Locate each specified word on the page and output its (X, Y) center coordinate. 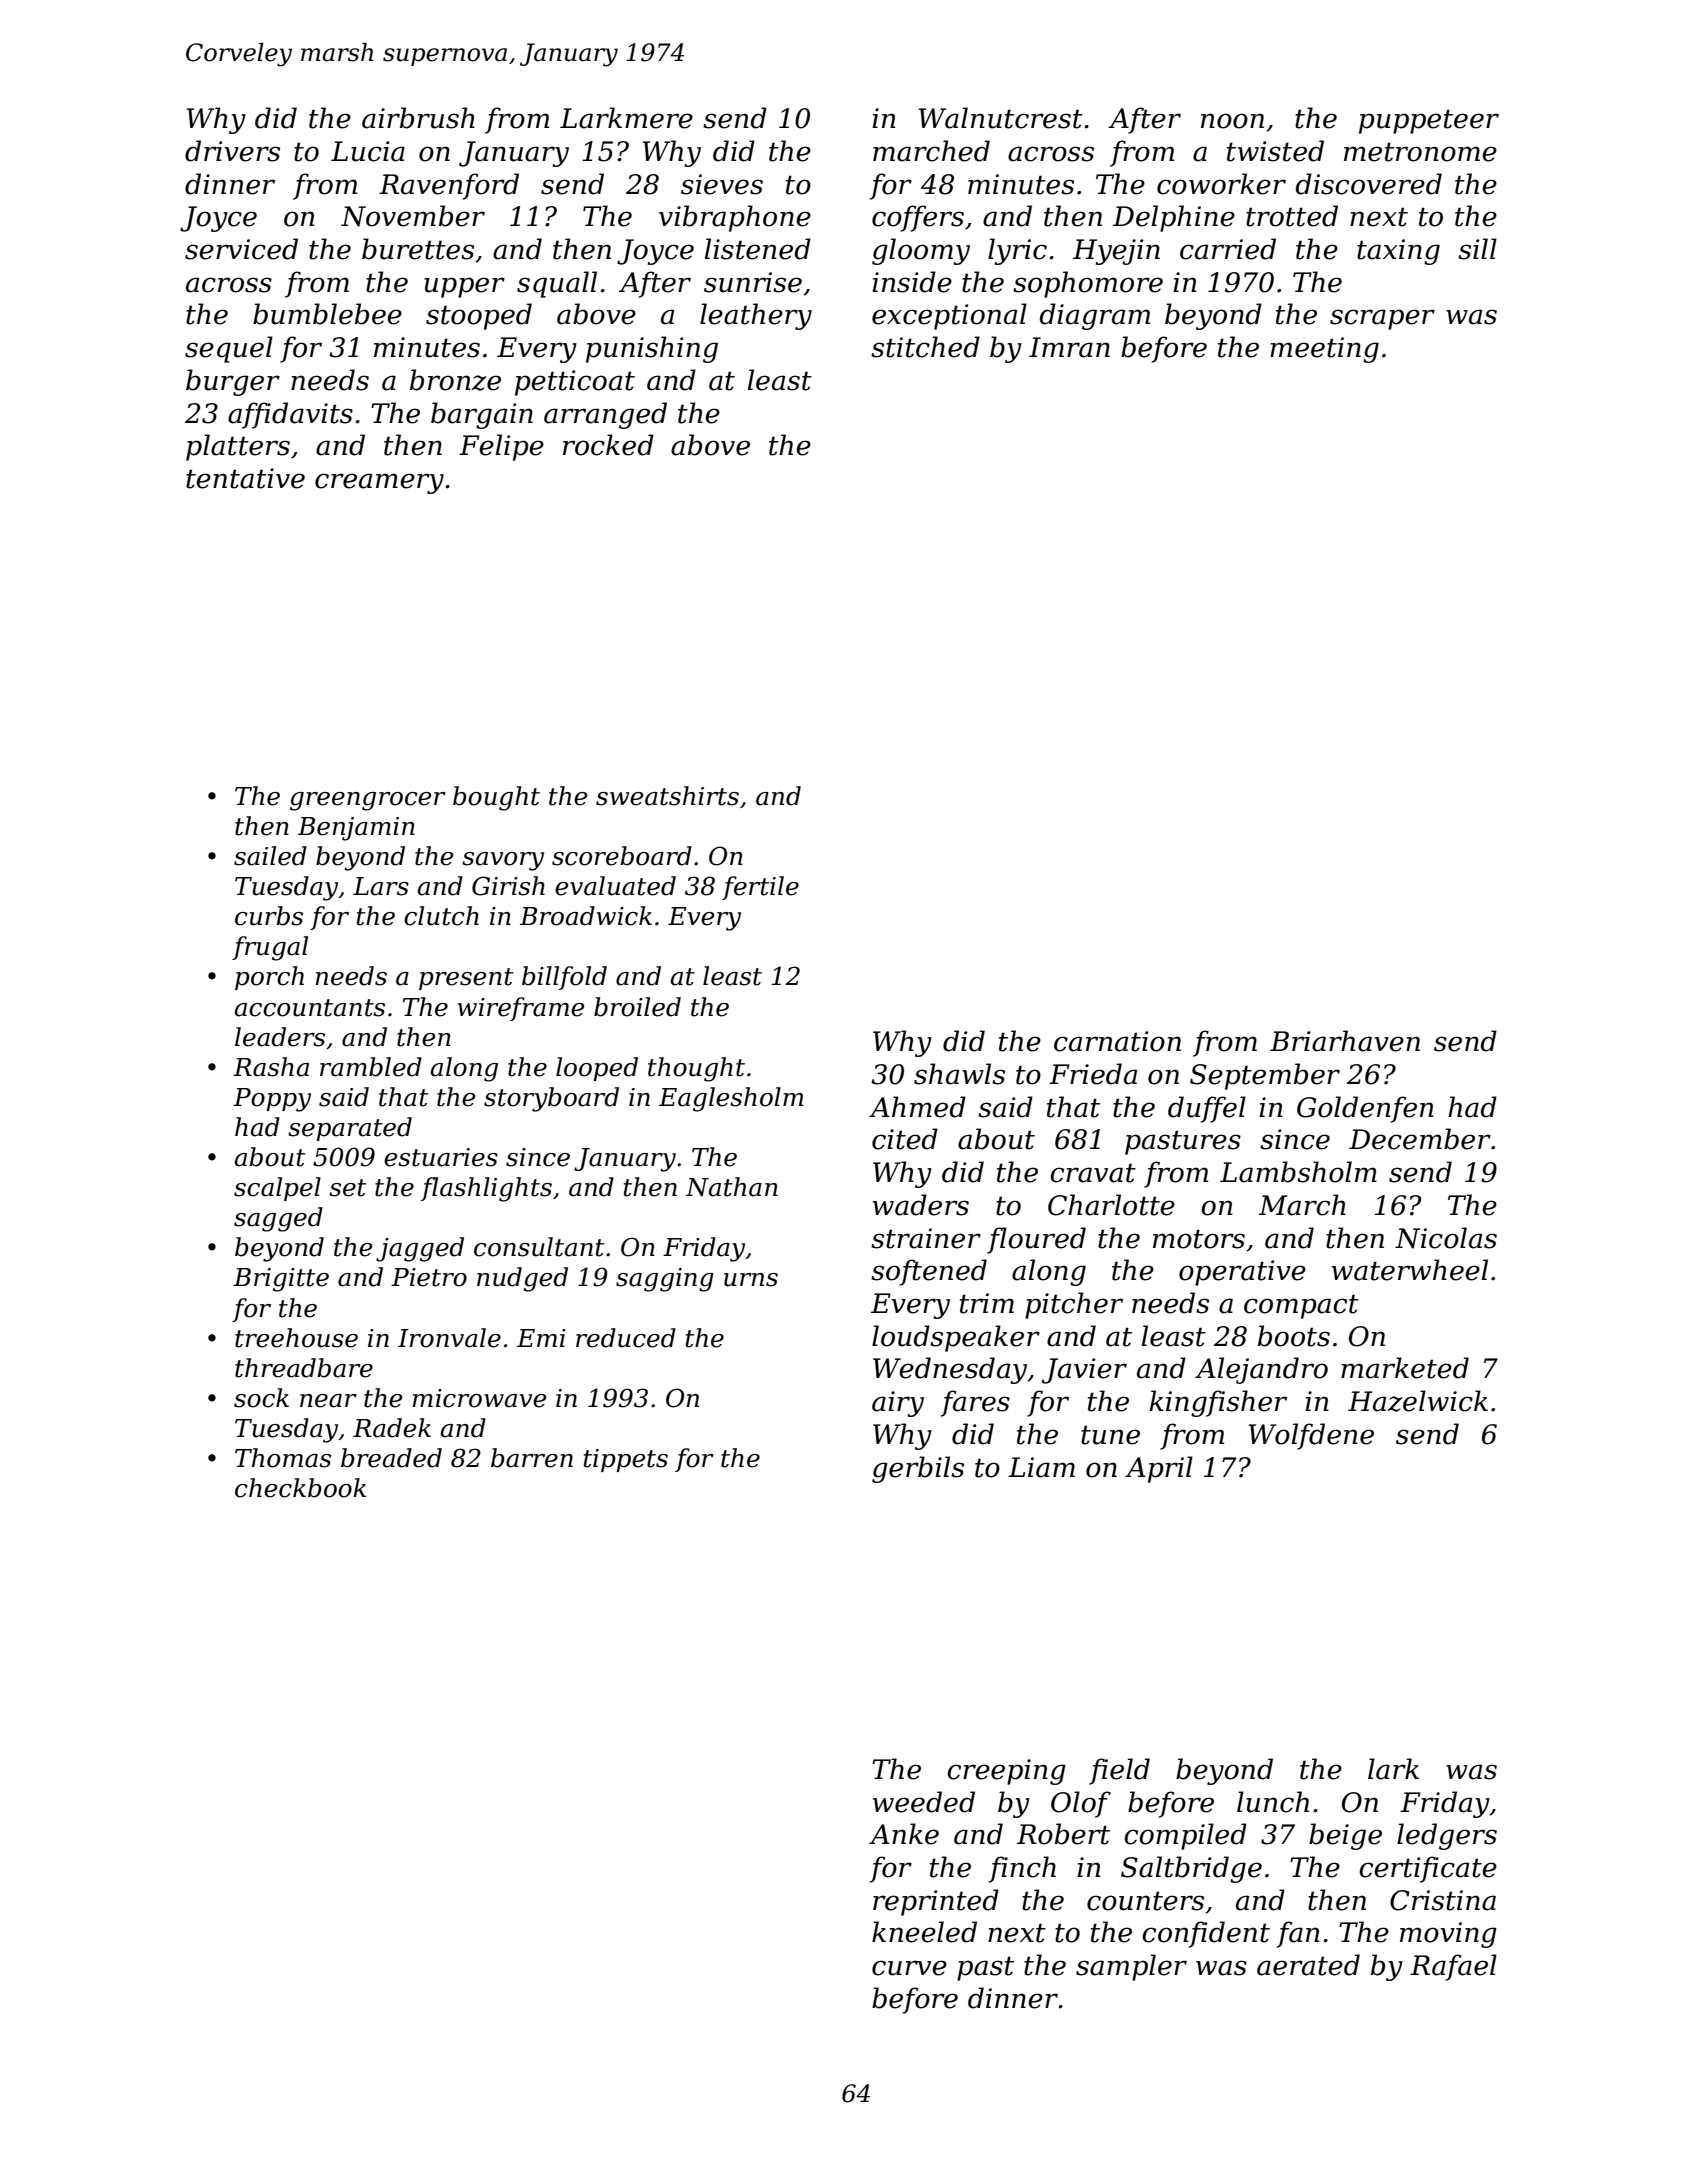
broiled (637, 1007)
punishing (652, 349)
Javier (1084, 1371)
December (1420, 1139)
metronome (1420, 152)
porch (269, 978)
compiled (1185, 1836)
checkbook (300, 1488)
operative (1242, 1273)
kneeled (924, 1932)
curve (909, 1968)
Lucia (368, 151)
